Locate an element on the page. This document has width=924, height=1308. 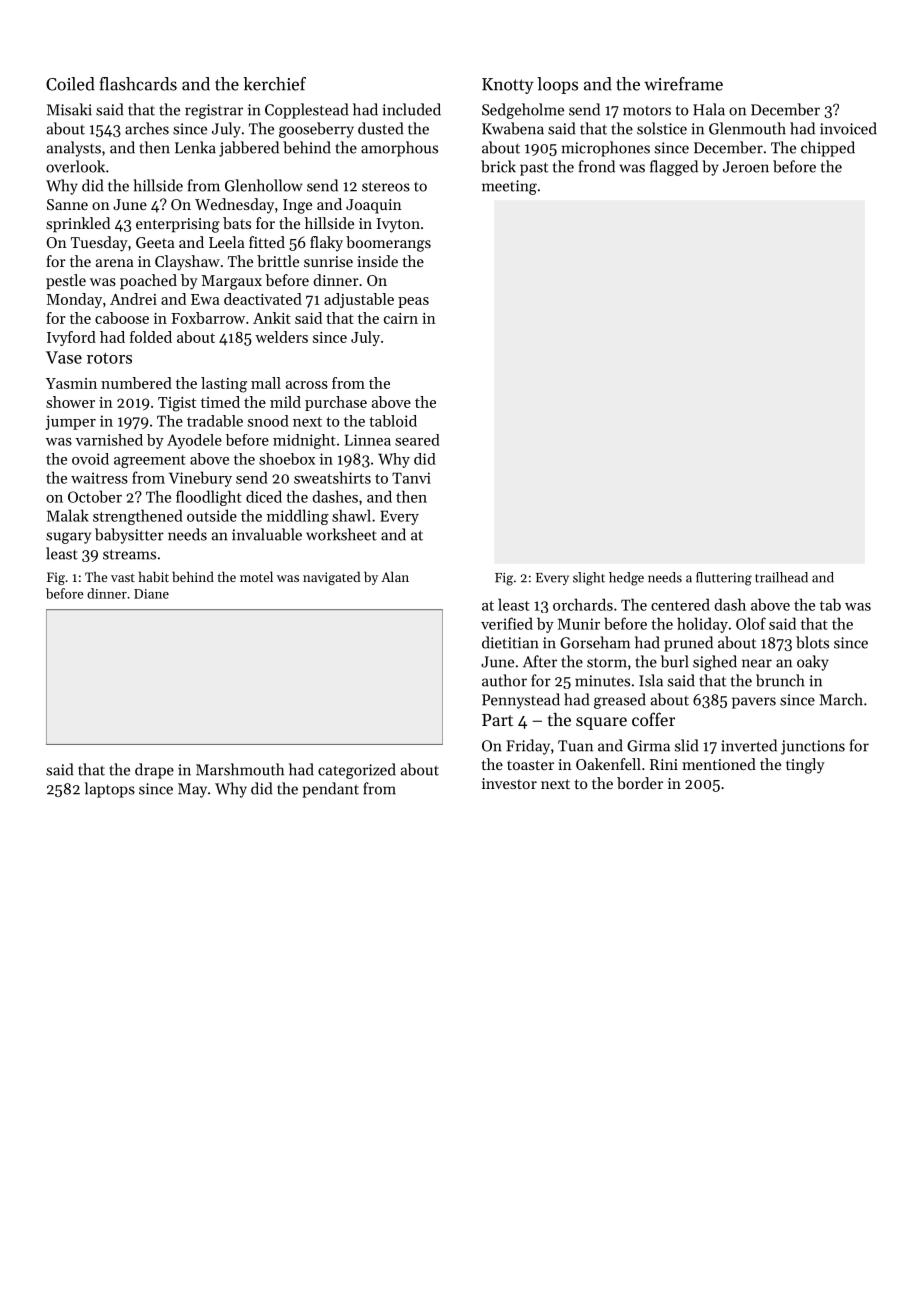
flashcards is located at coordinates (138, 84).
